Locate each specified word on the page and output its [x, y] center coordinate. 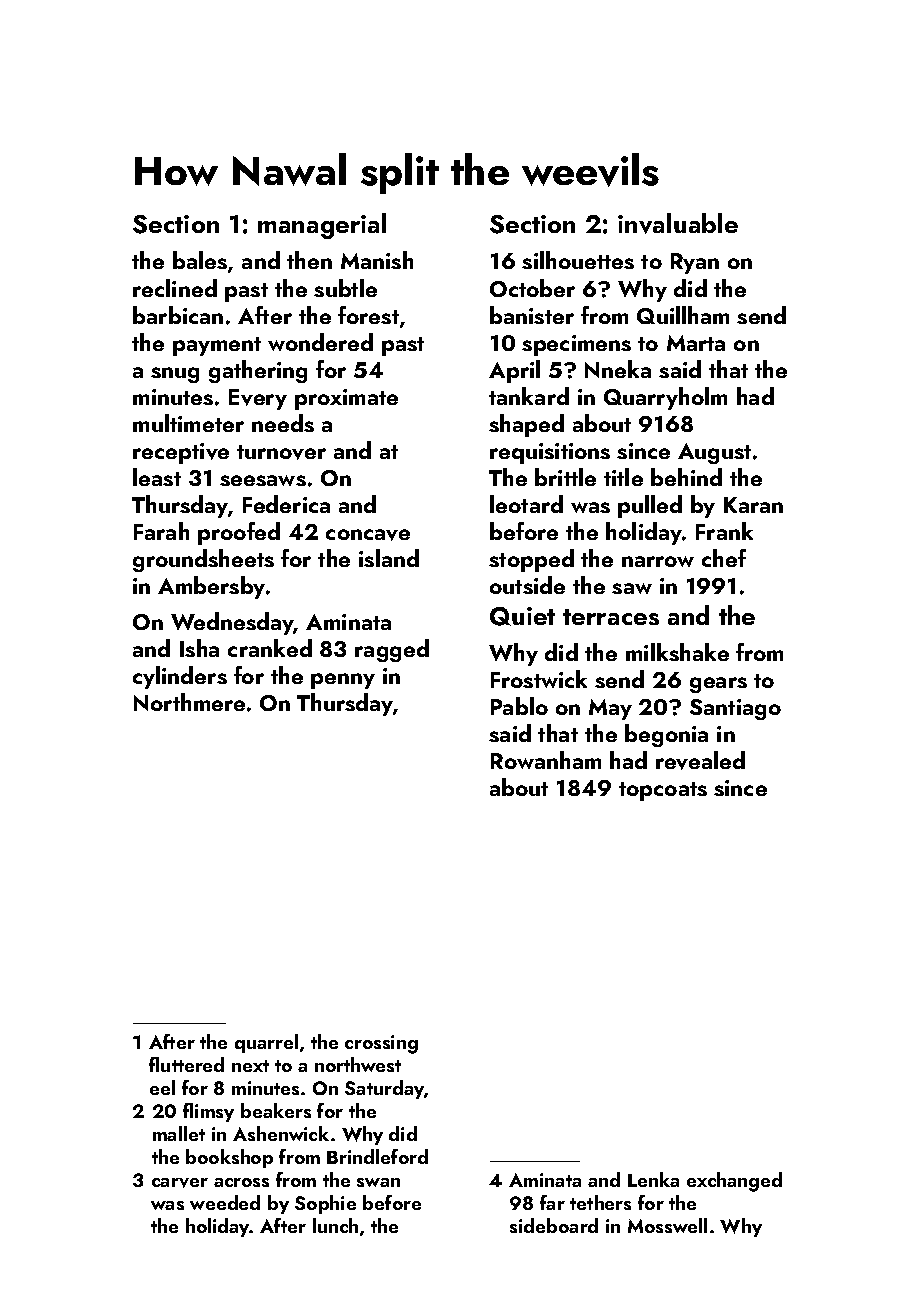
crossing [381, 1044]
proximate [346, 399]
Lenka [653, 1179]
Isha [199, 648]
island [389, 558]
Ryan [695, 263]
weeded [225, 1202]
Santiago [735, 709]
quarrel [266, 1043]
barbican [178, 315]
